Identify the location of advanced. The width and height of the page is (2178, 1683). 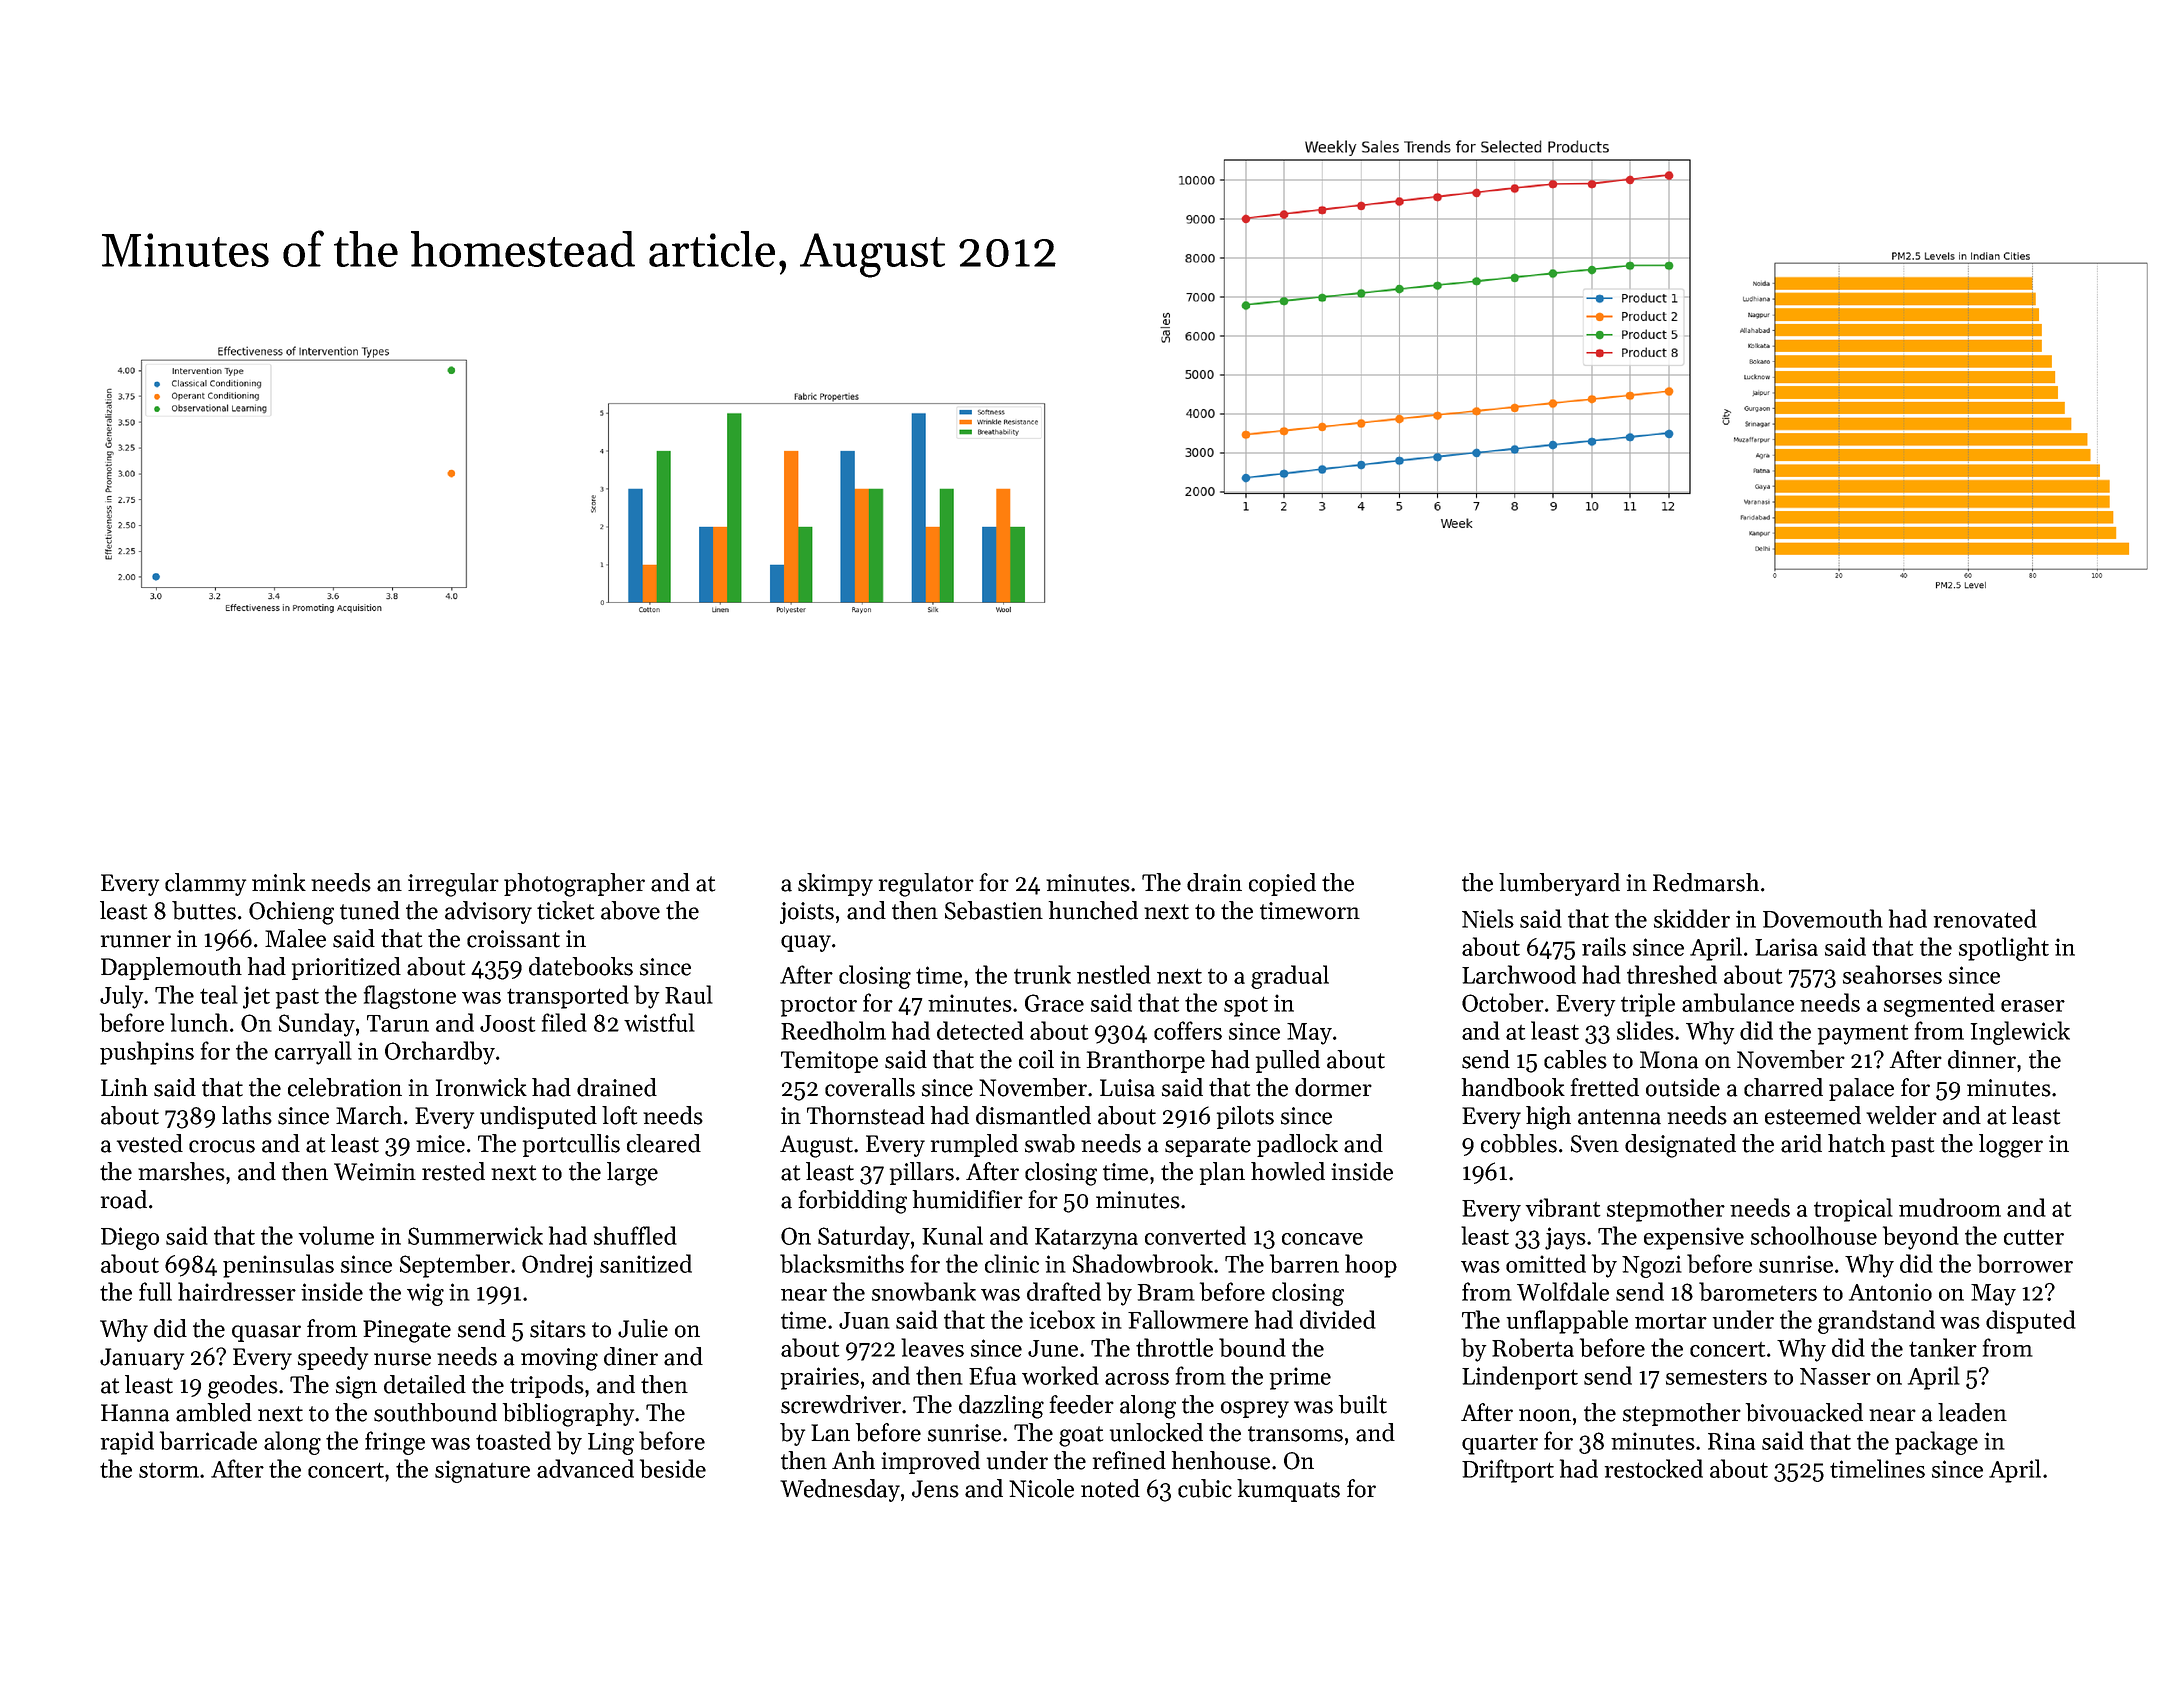
(585, 1468).
